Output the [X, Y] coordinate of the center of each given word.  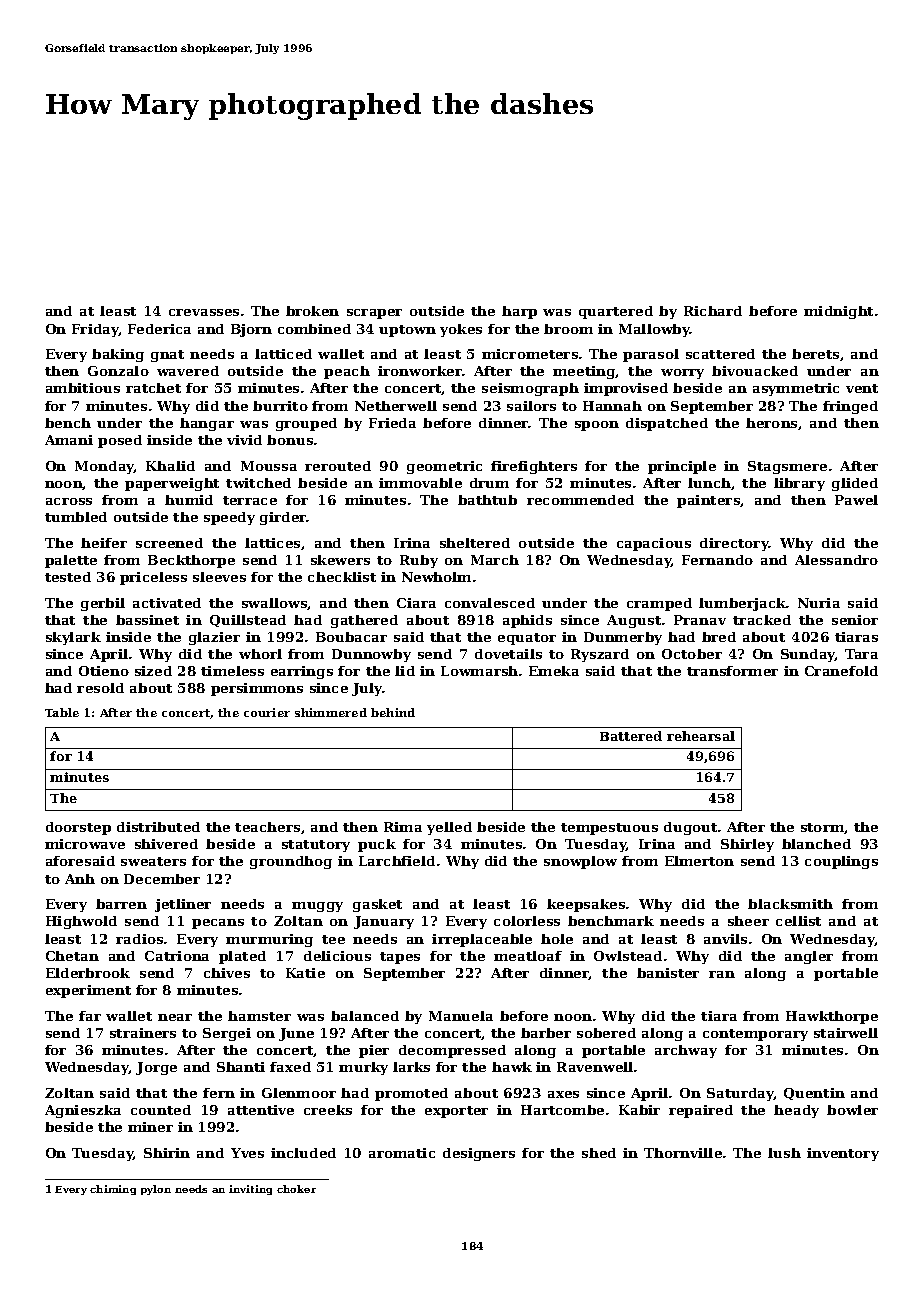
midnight [838, 312]
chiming [113, 1190]
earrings [302, 672]
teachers [267, 827]
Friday [95, 330]
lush [784, 1153]
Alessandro [836, 560]
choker [296, 1189]
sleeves [219, 577]
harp [519, 312]
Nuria [819, 603]
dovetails [508, 654]
